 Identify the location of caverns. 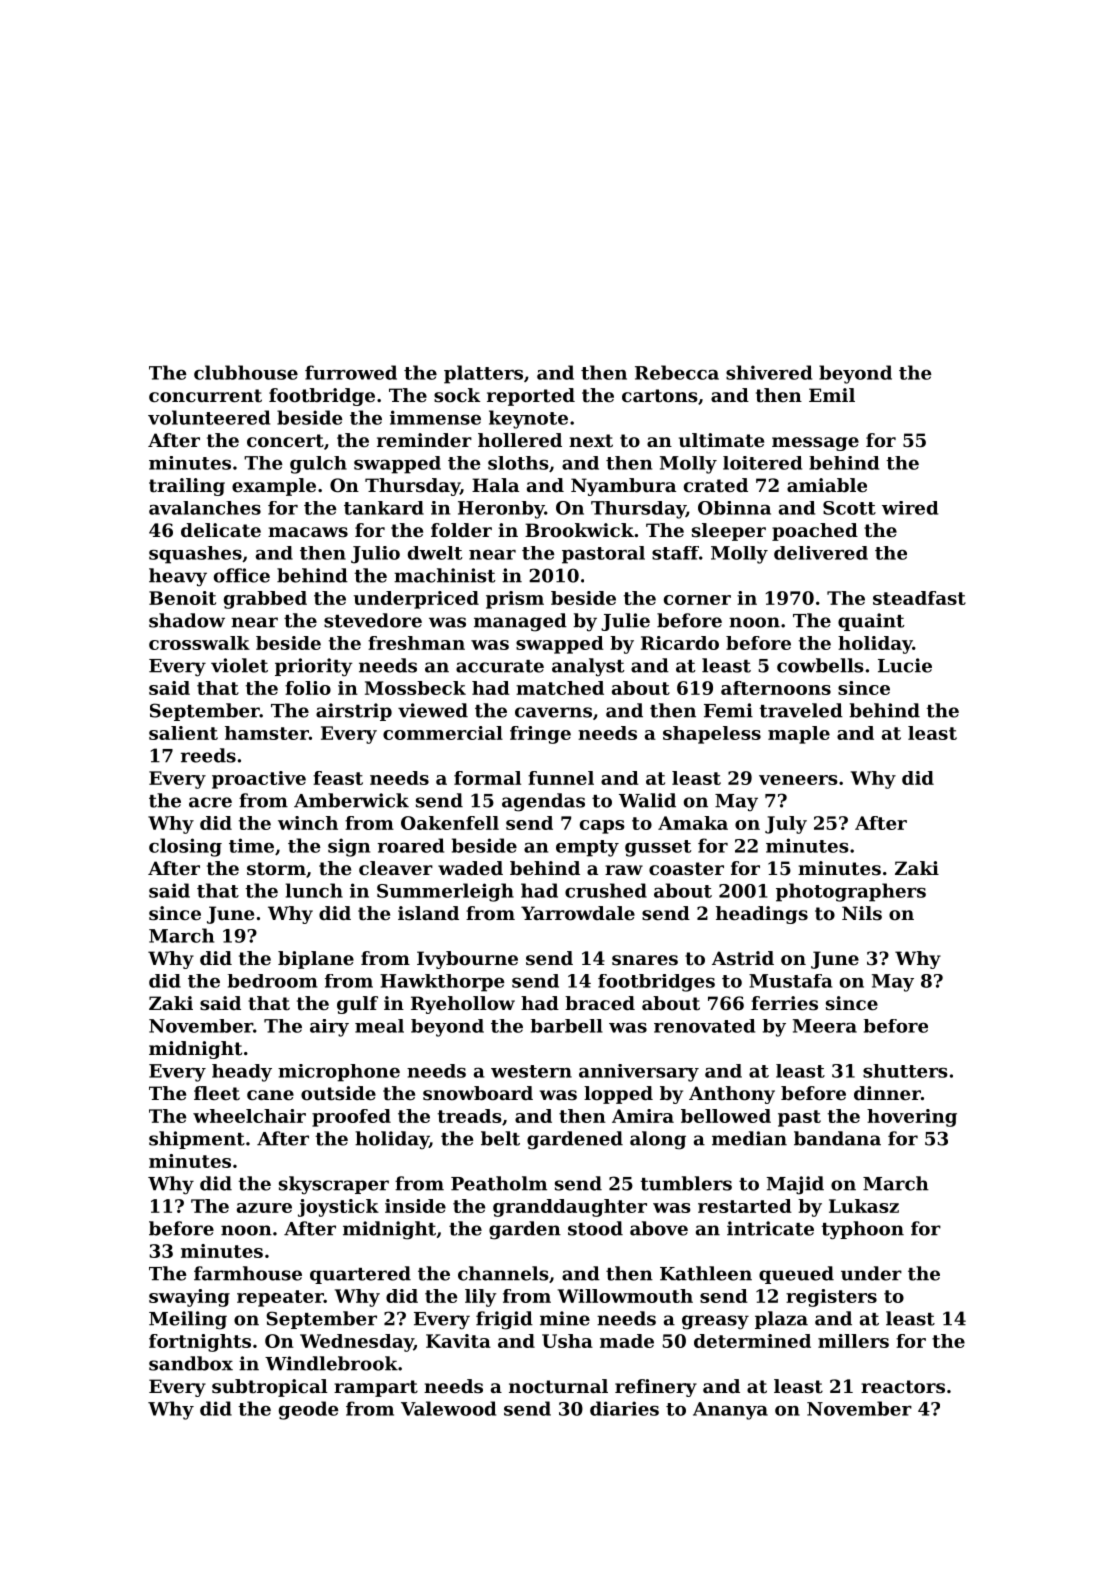
(553, 712).
